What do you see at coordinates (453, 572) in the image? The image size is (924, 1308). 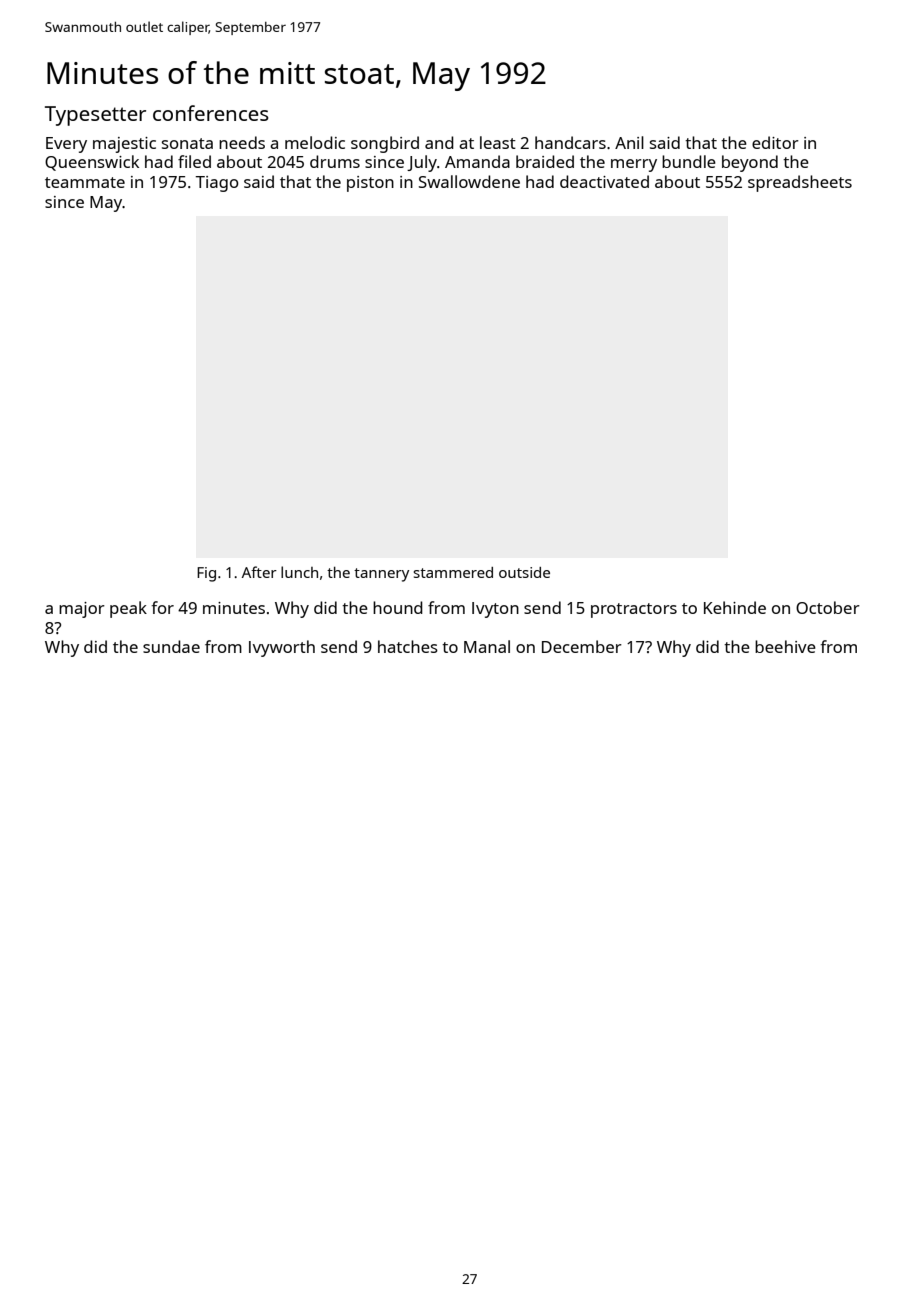 I see `stammered` at bounding box center [453, 572].
